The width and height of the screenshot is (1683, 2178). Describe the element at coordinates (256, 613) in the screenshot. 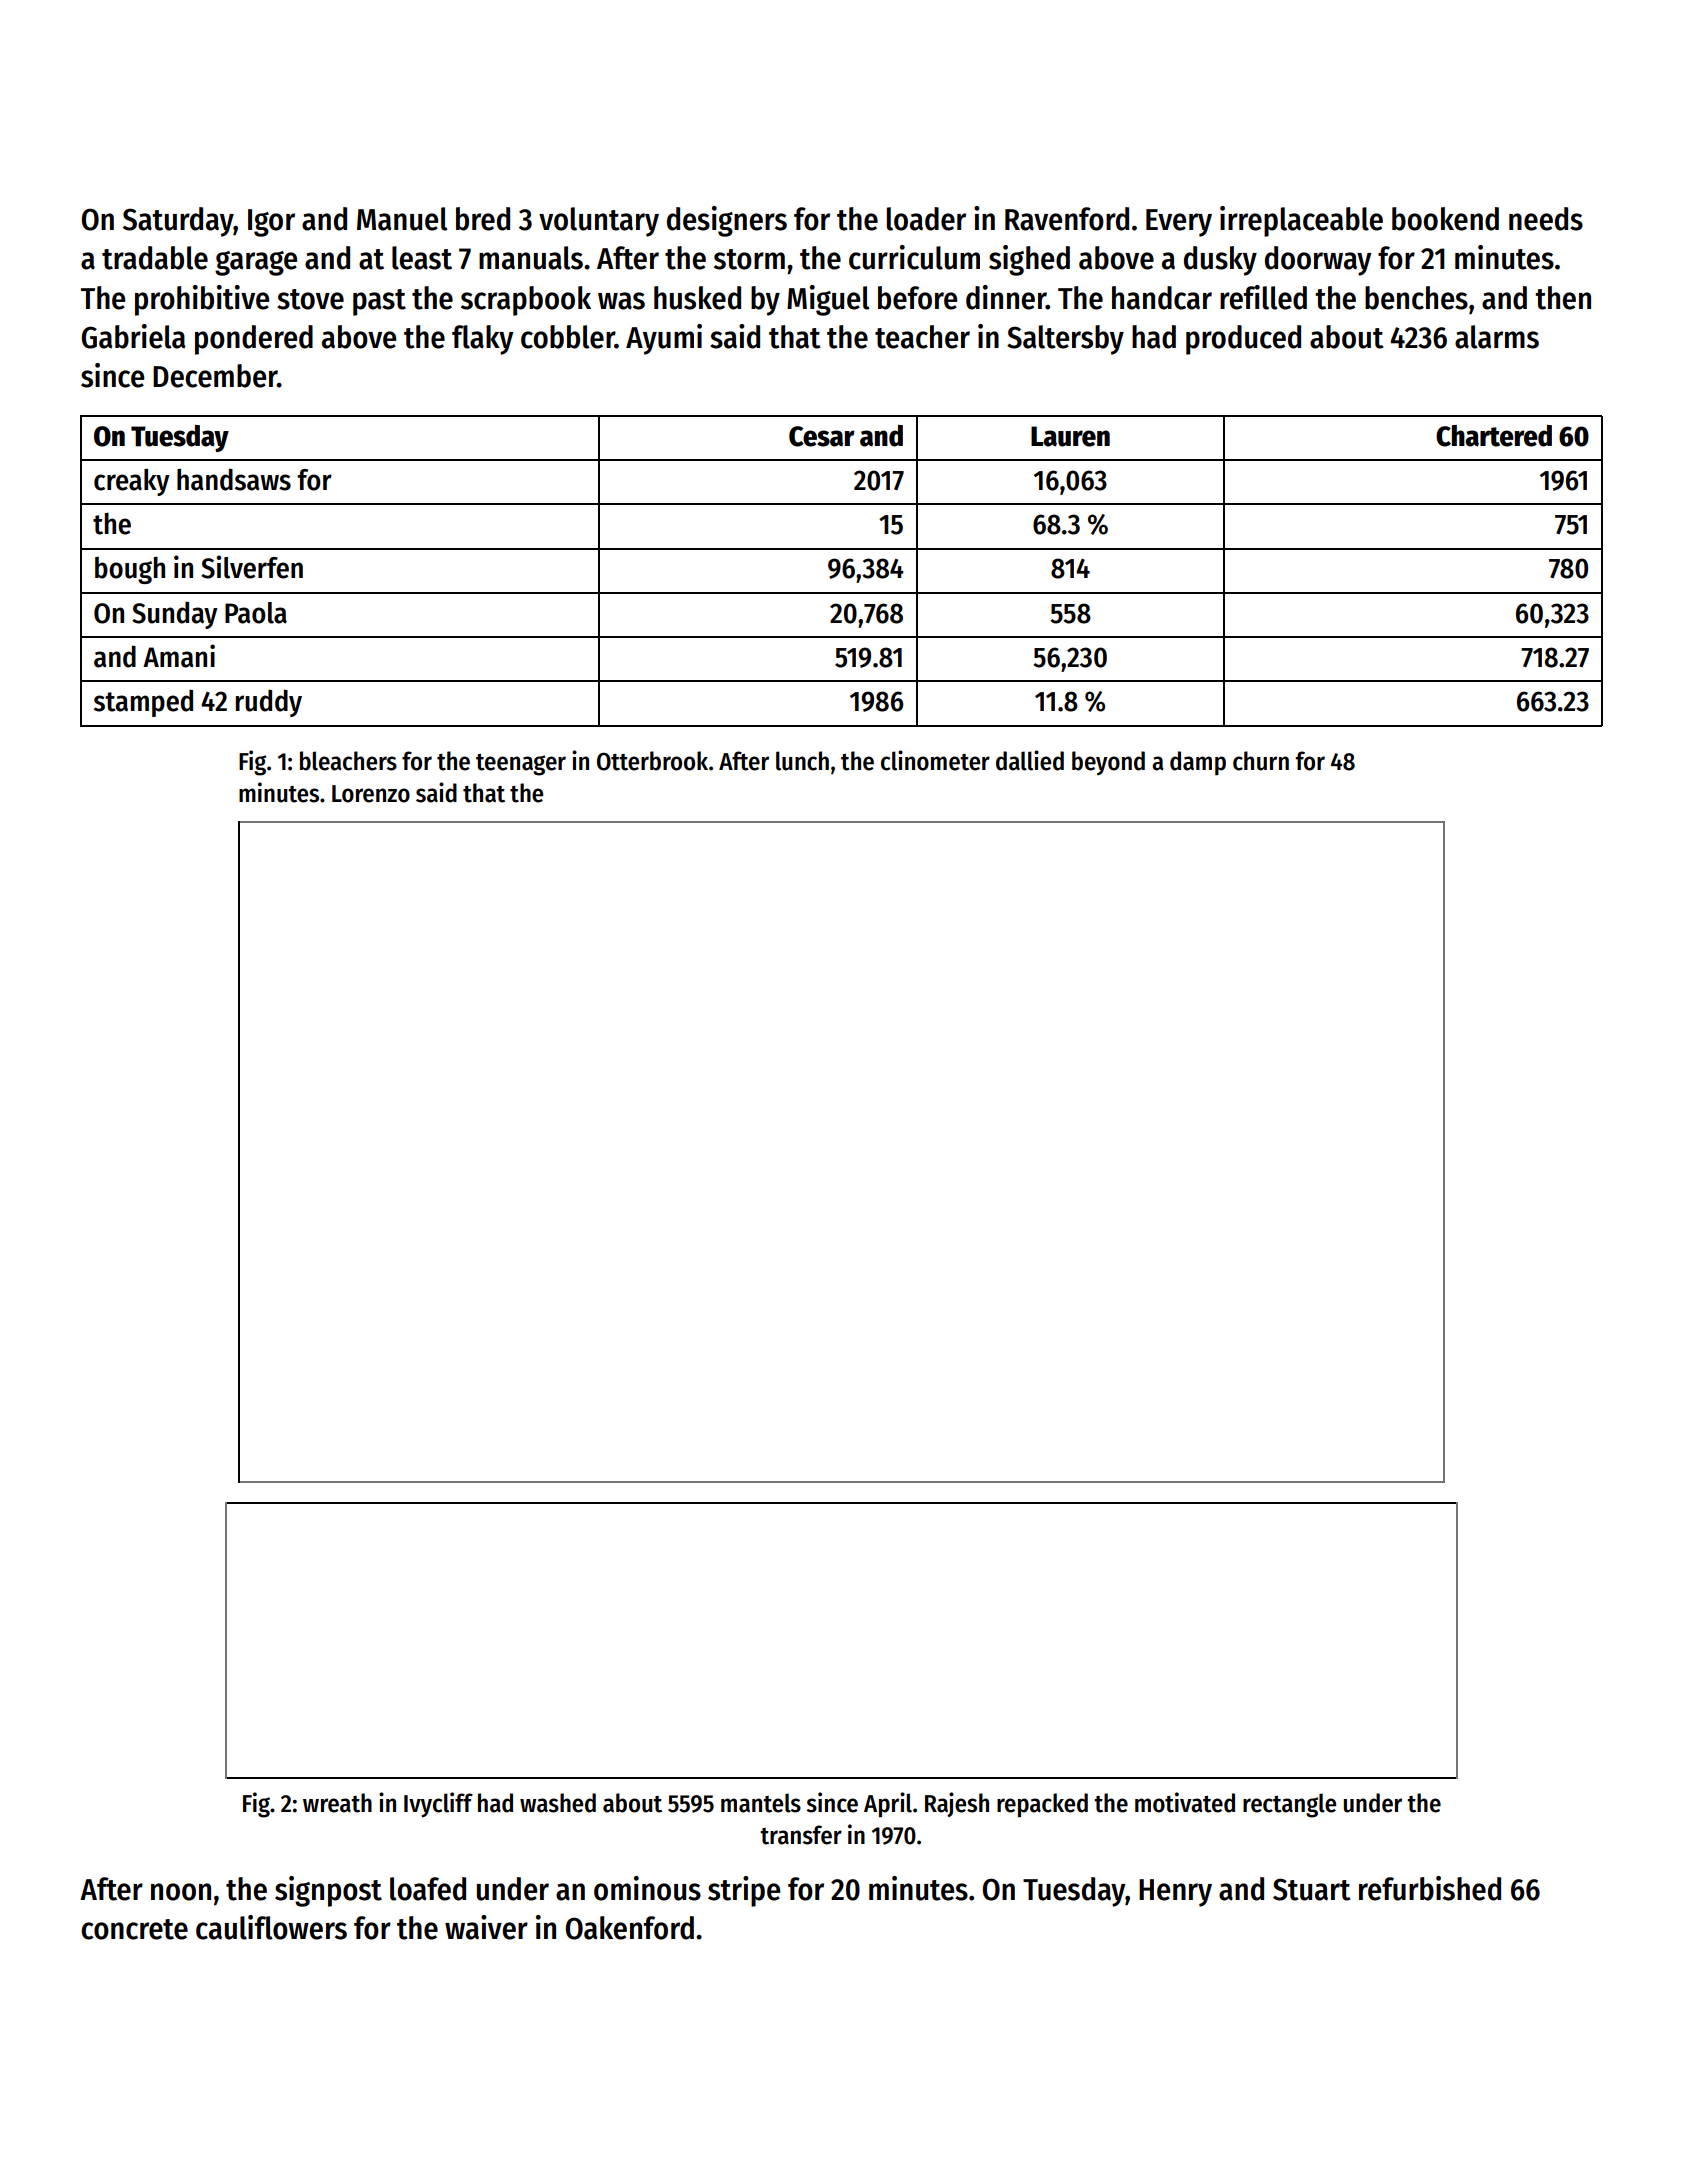

I see `Paola` at that location.
